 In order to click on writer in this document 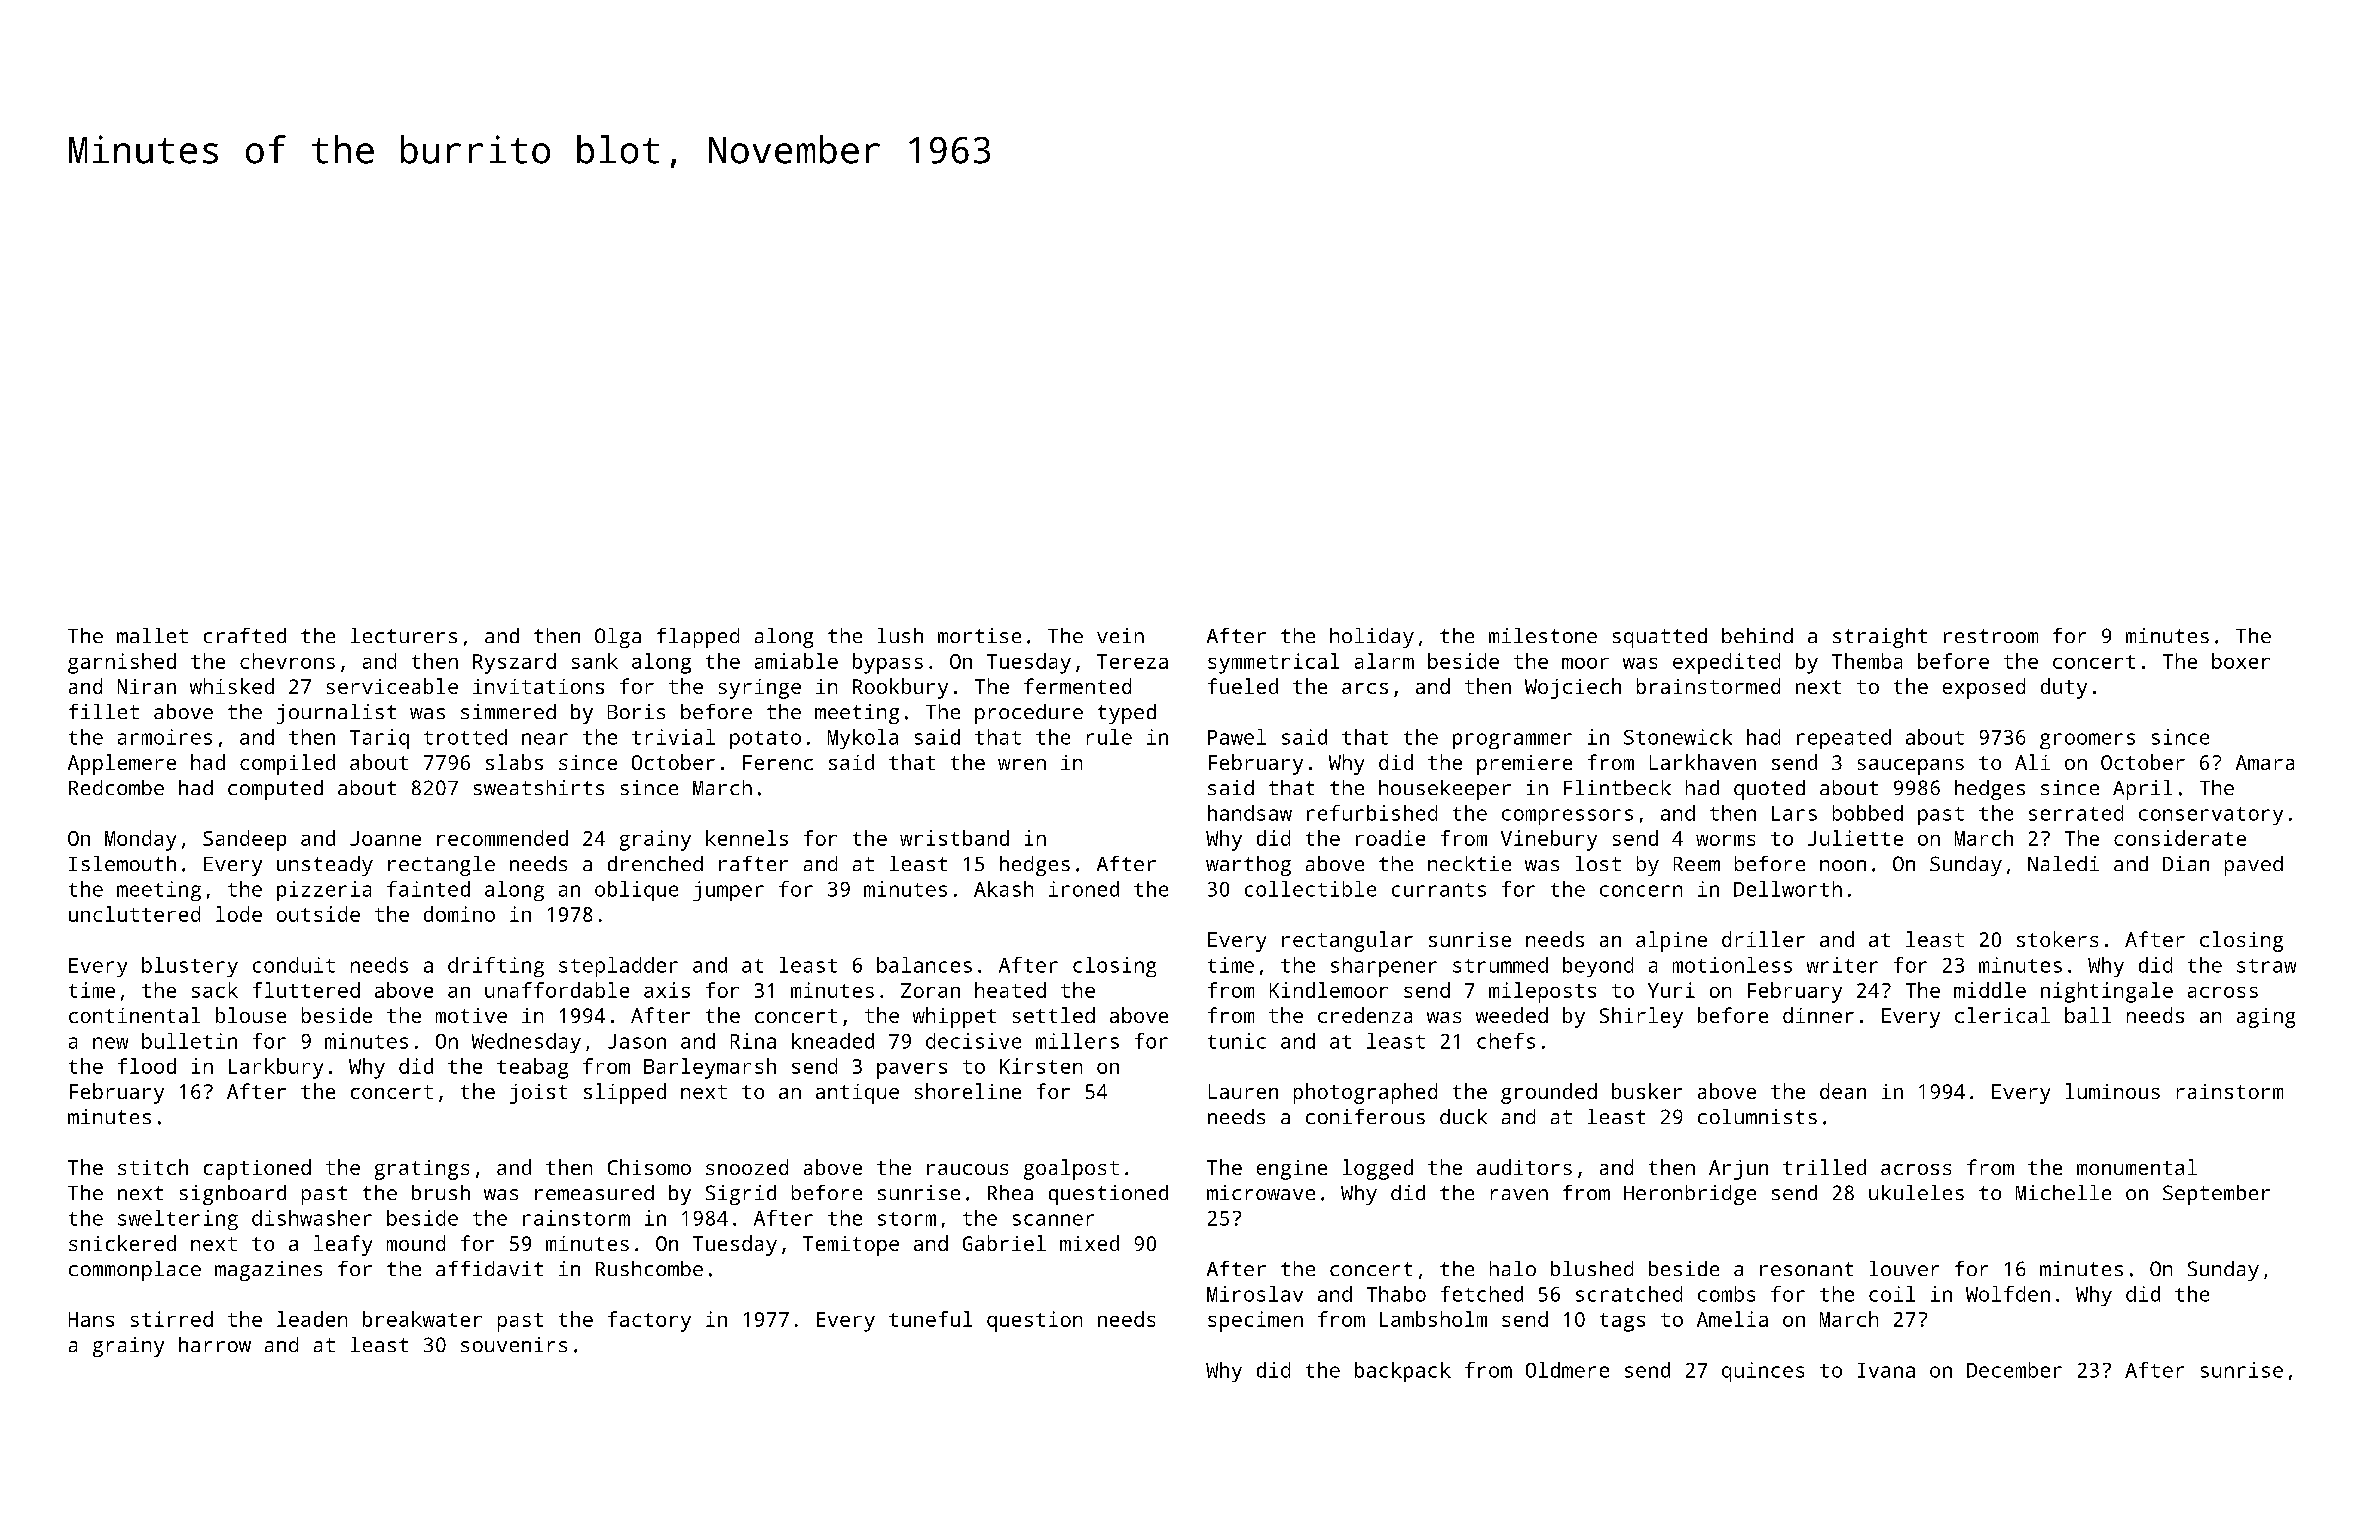, I will do `click(1842, 965)`.
